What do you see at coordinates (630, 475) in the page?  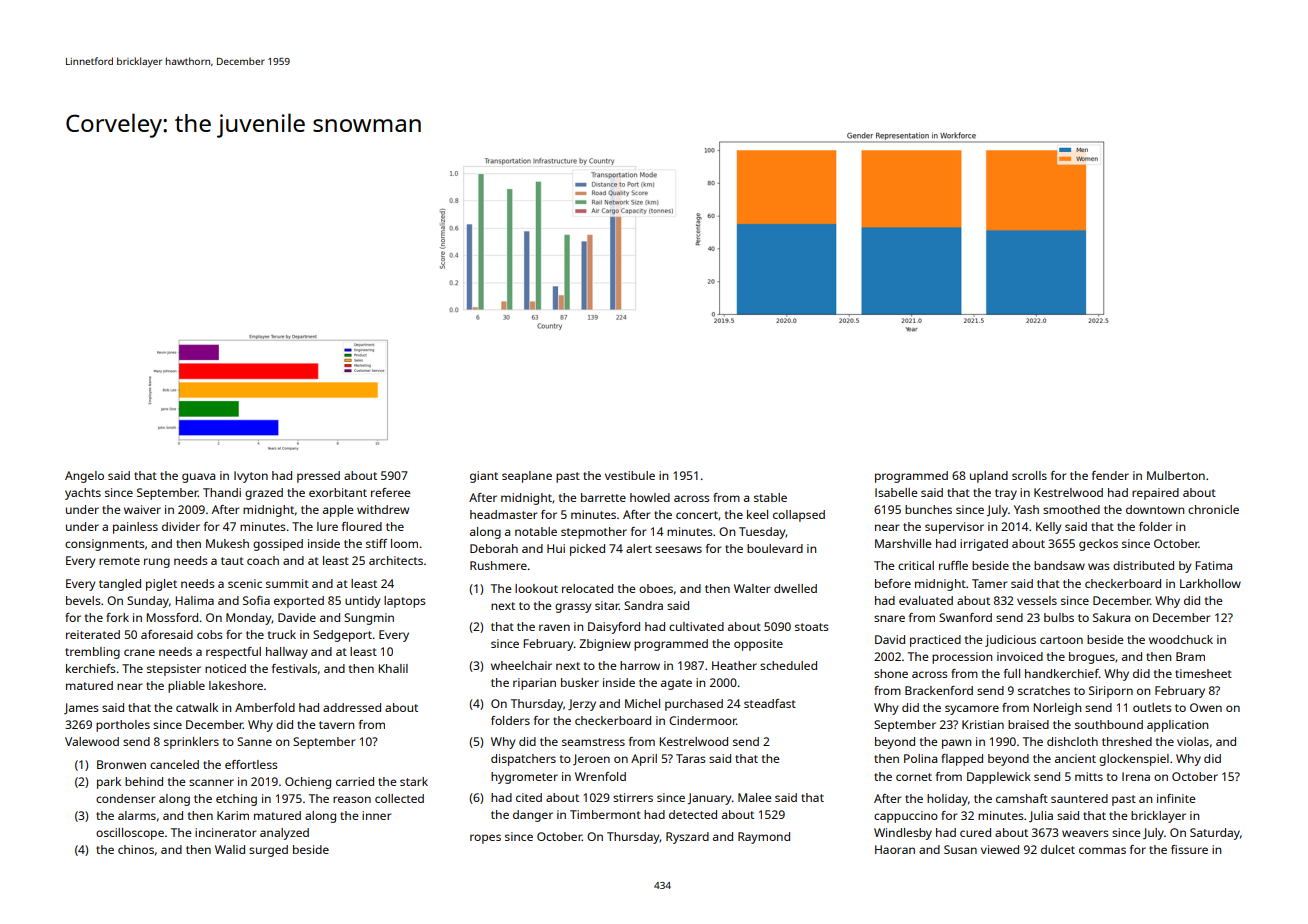 I see `vestibule` at bounding box center [630, 475].
